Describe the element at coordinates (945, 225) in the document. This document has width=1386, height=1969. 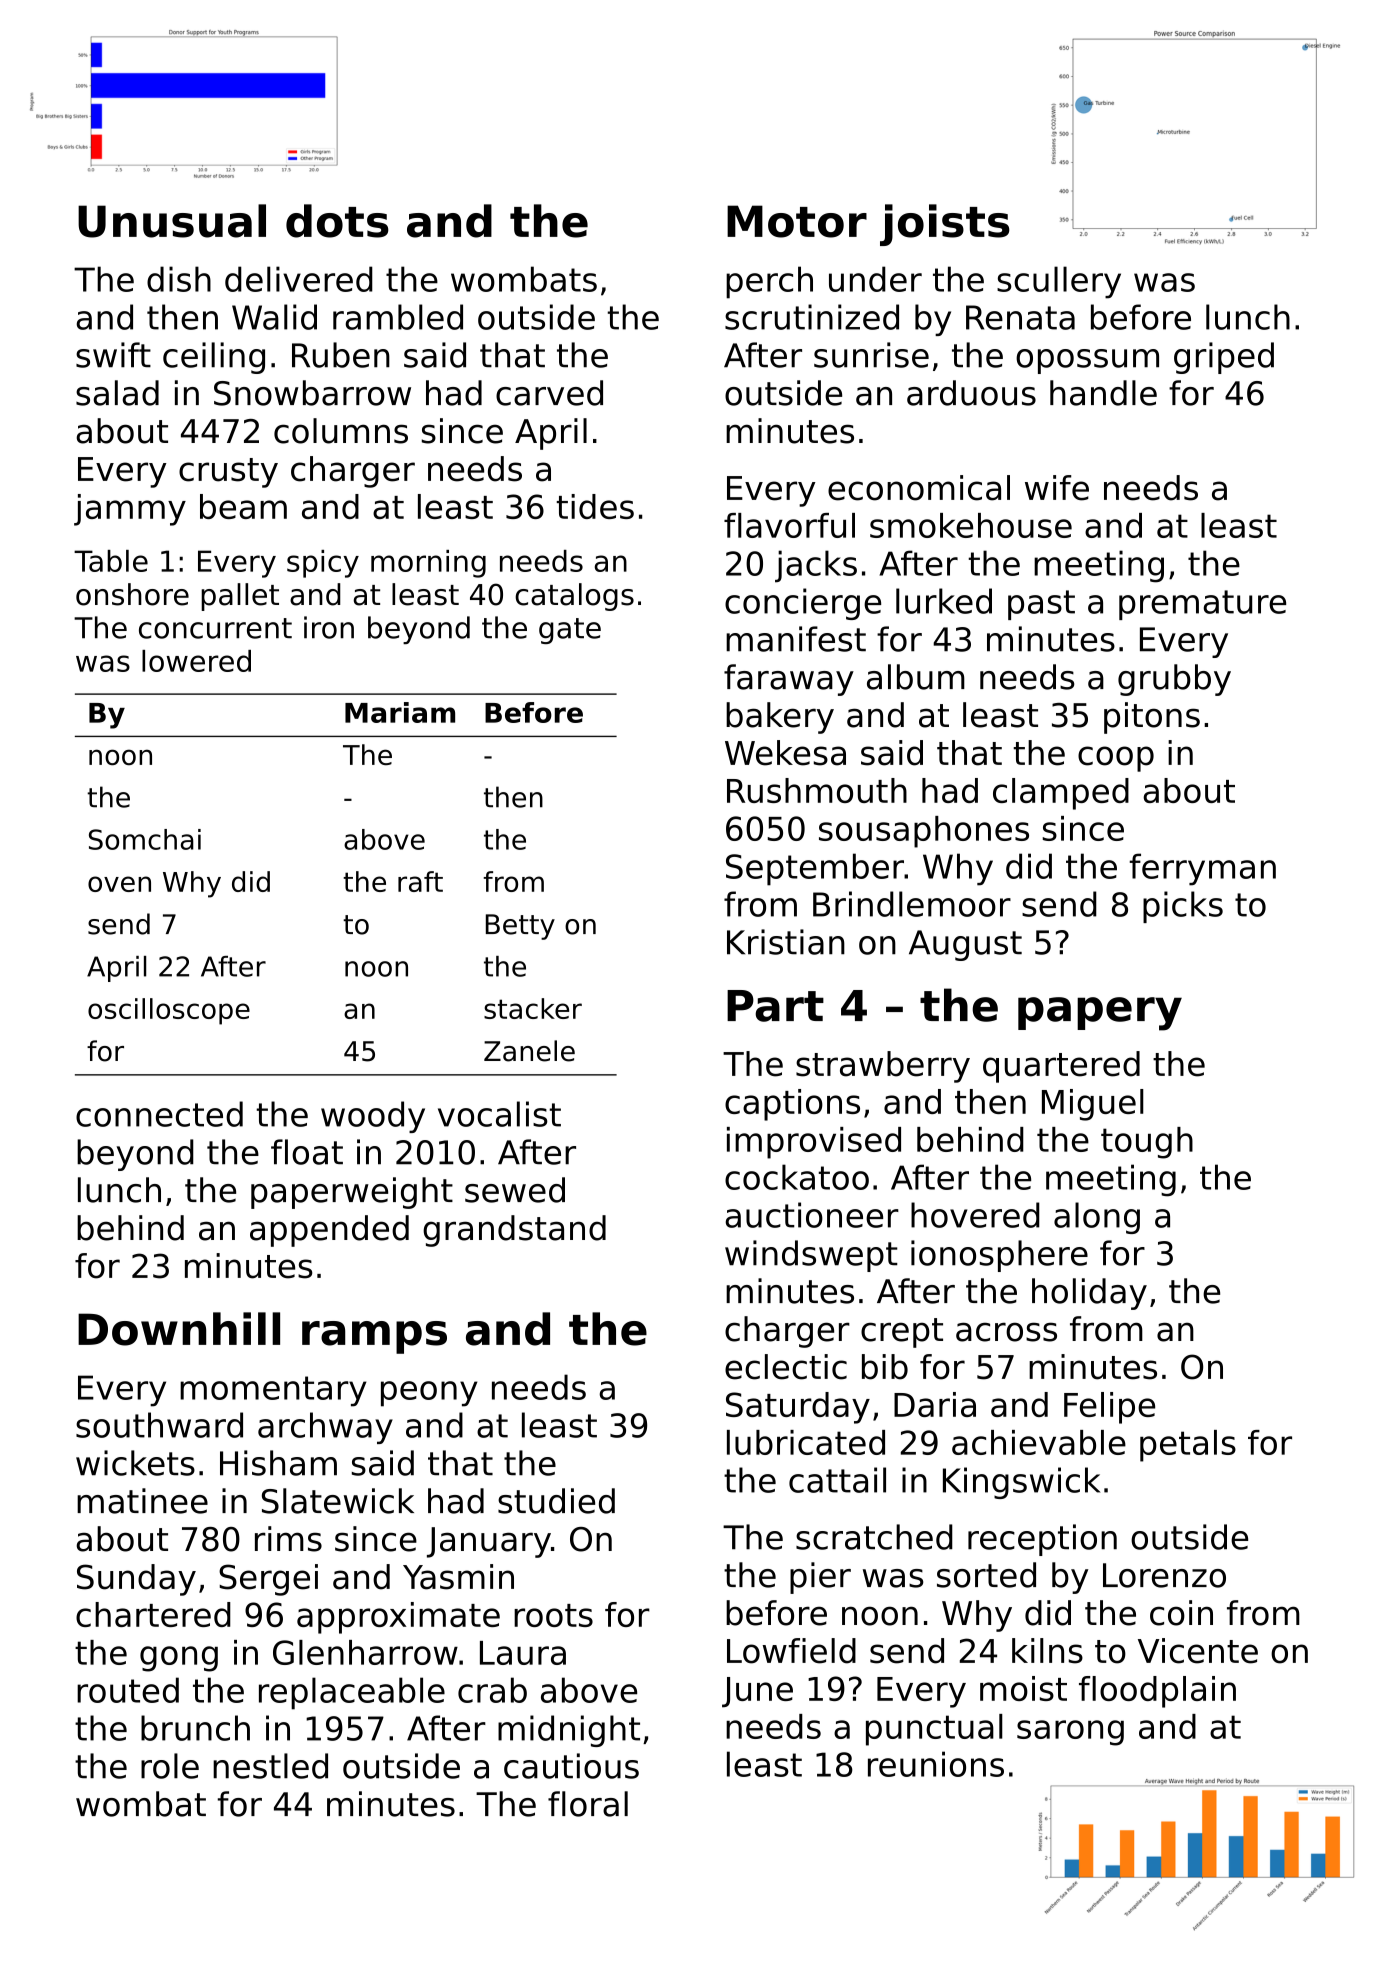
I see `joists` at that location.
